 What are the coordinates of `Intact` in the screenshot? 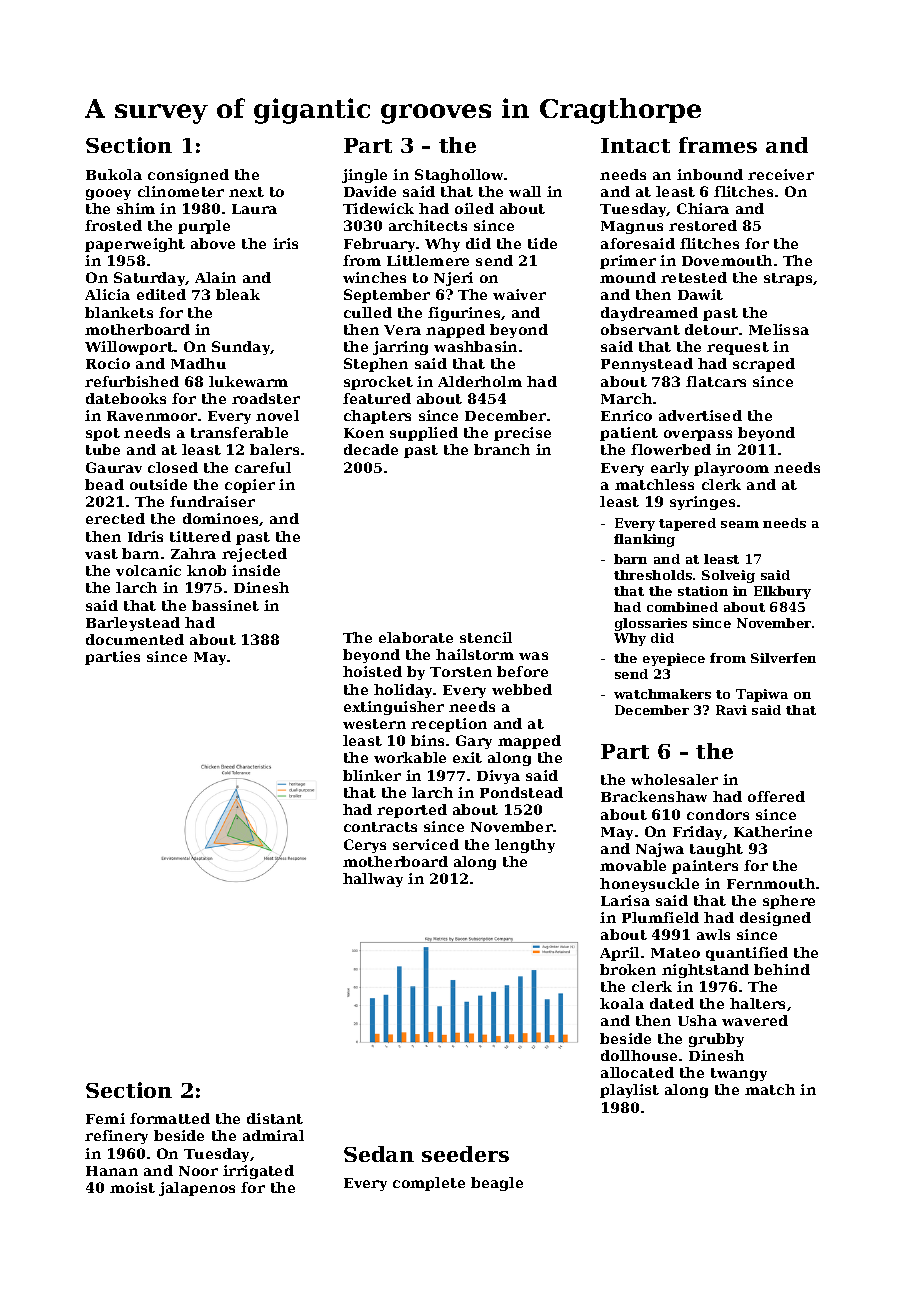 It's located at (635, 145).
